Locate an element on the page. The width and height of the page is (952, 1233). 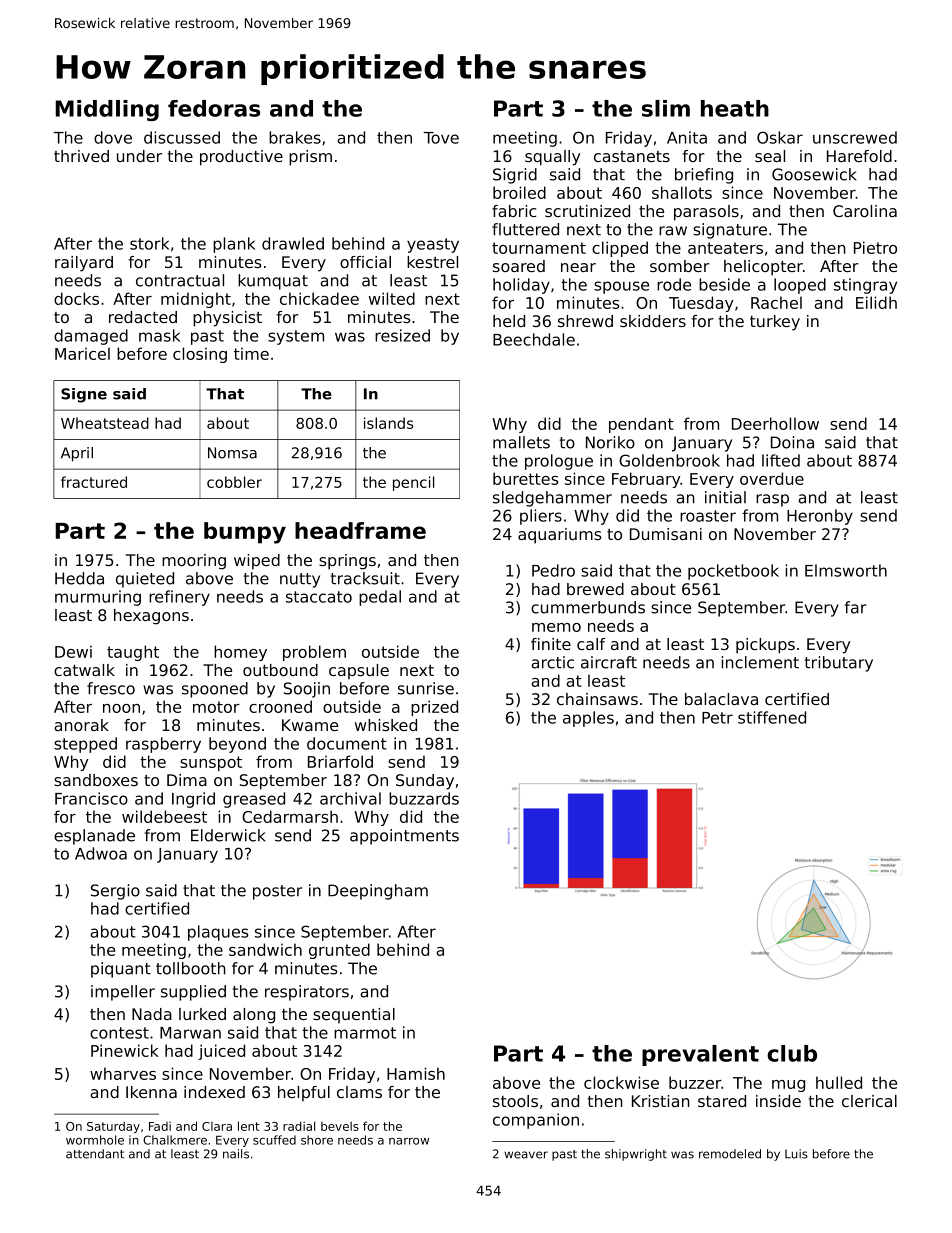
unscrewed is located at coordinates (855, 137).
